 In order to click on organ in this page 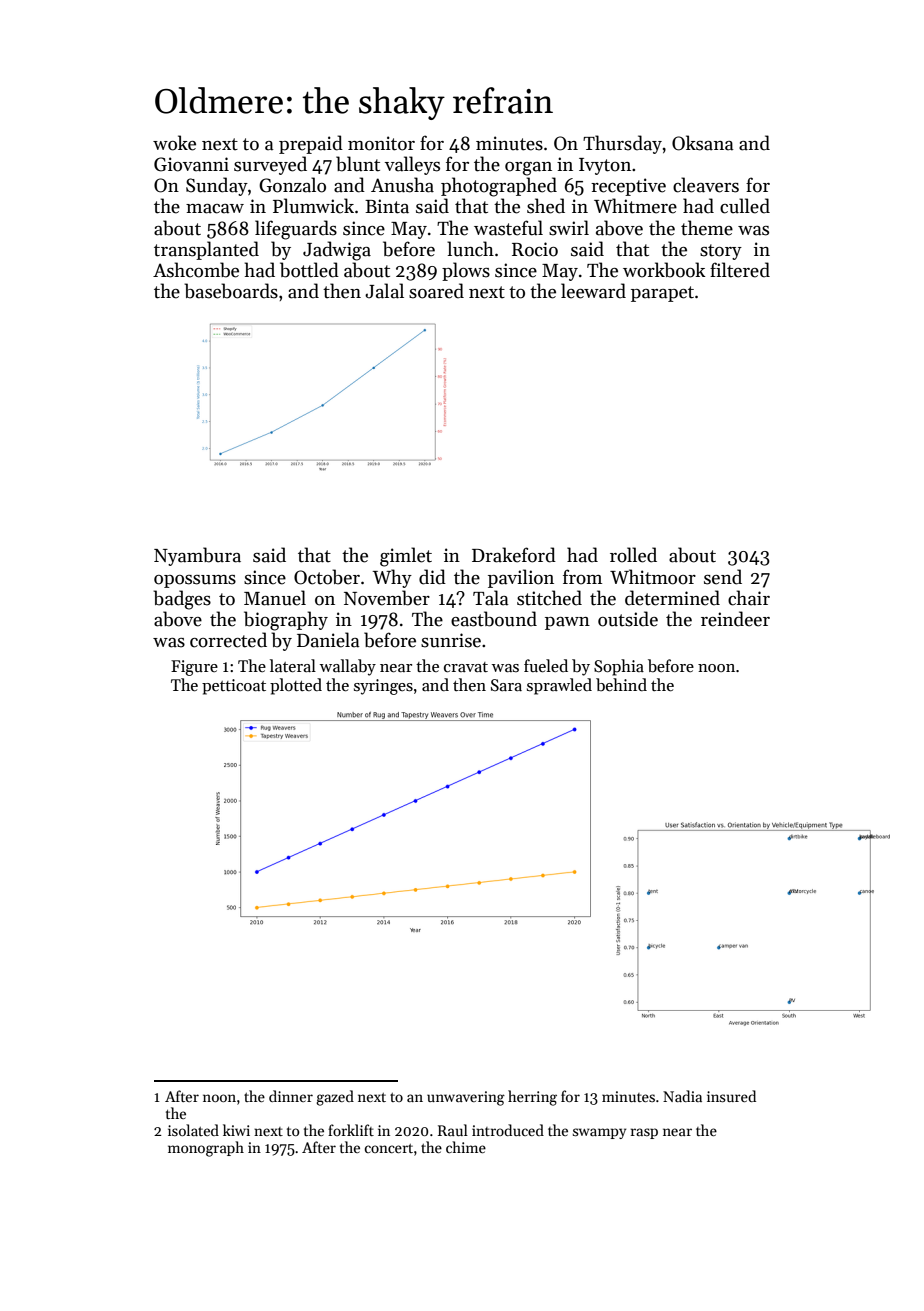, I will do `click(528, 169)`.
